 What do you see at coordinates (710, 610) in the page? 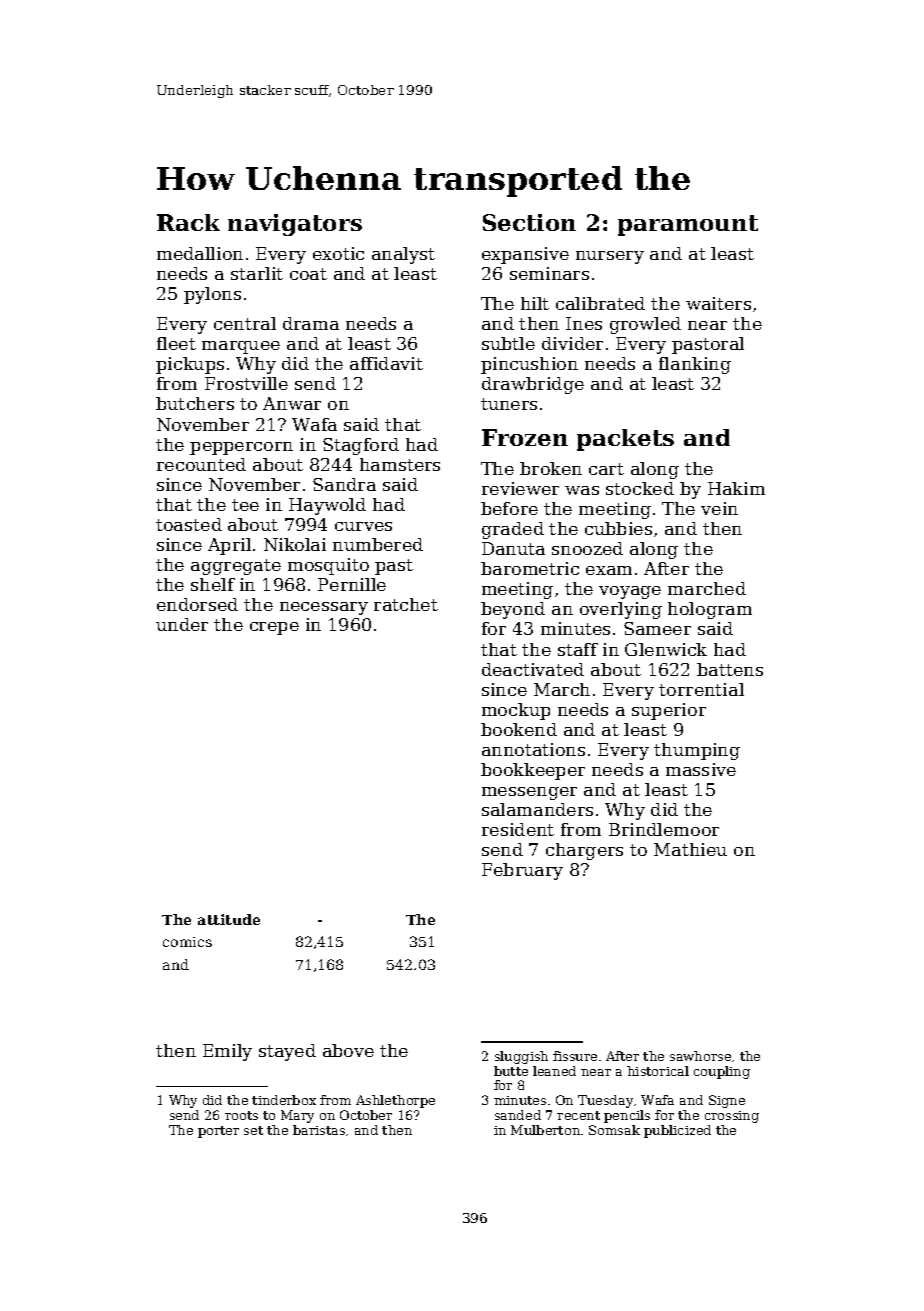
I see `hologram` at bounding box center [710, 610].
